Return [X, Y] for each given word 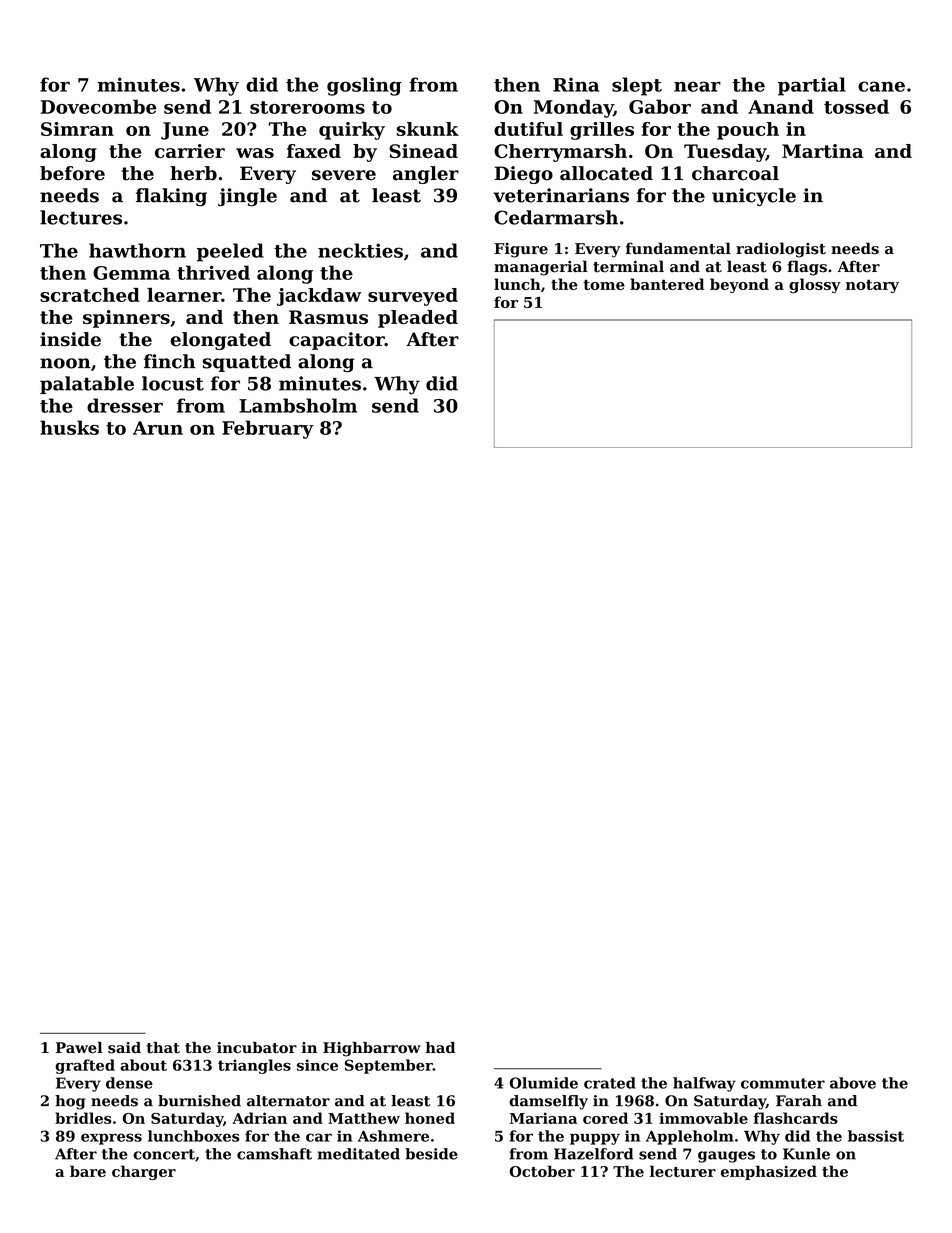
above [853, 1083]
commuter [783, 1083]
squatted [247, 363]
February [268, 429]
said [124, 1048]
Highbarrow [372, 1049]
